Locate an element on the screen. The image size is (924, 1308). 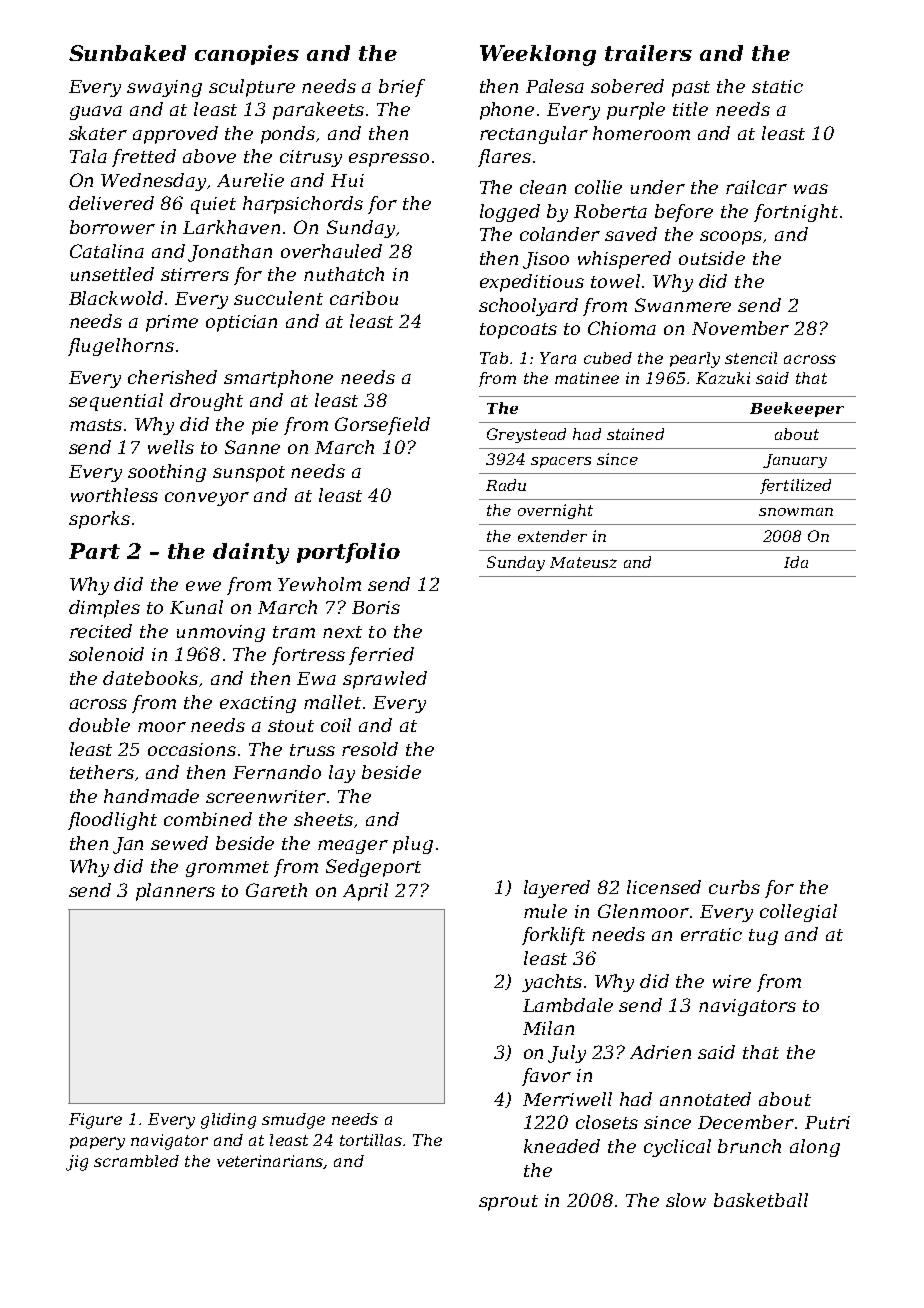
exacting is located at coordinates (258, 704).
